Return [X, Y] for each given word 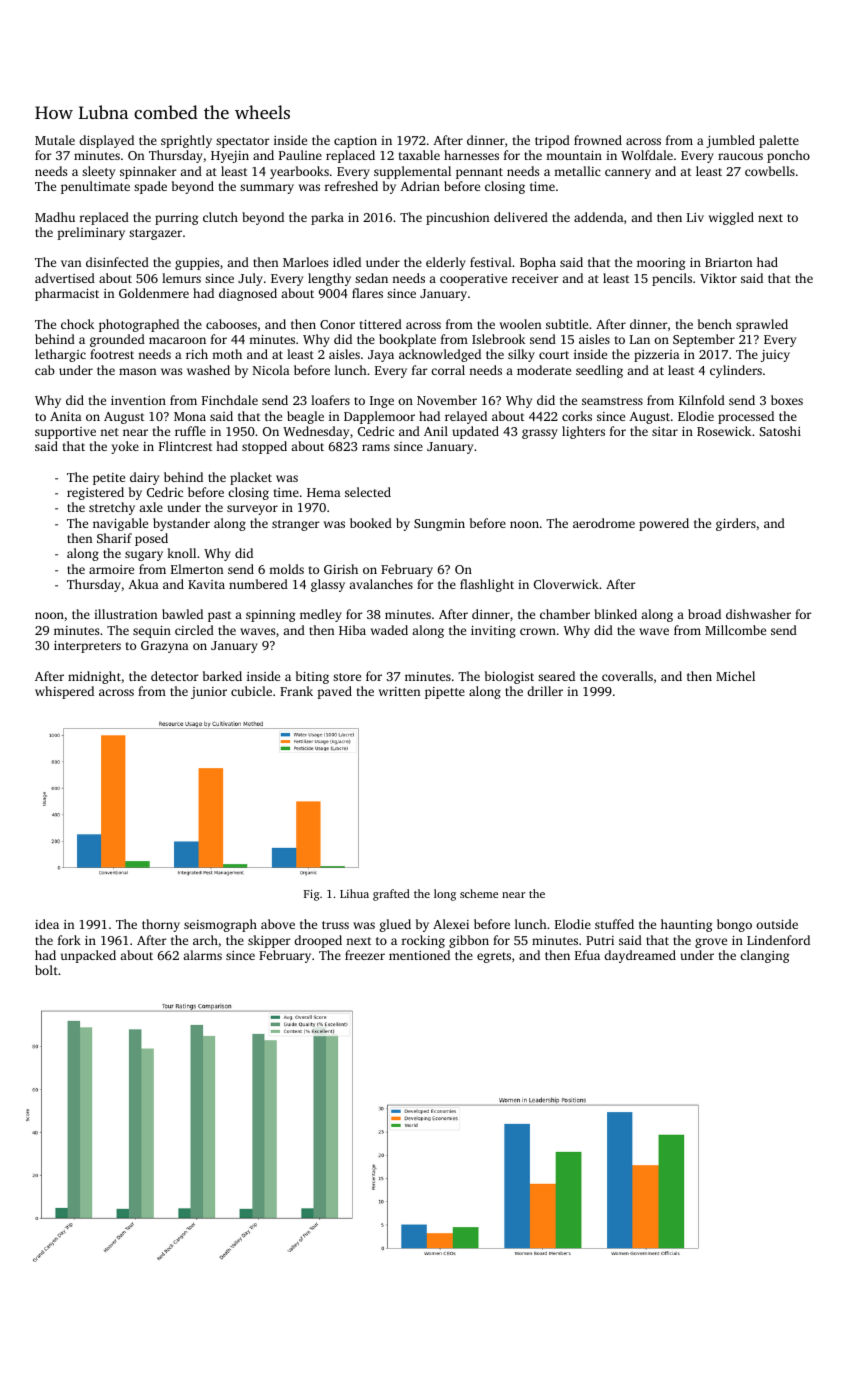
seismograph [220, 925]
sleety [98, 172]
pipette [445, 693]
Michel [735, 676]
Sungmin [439, 525]
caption [355, 142]
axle [151, 507]
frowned [598, 140]
